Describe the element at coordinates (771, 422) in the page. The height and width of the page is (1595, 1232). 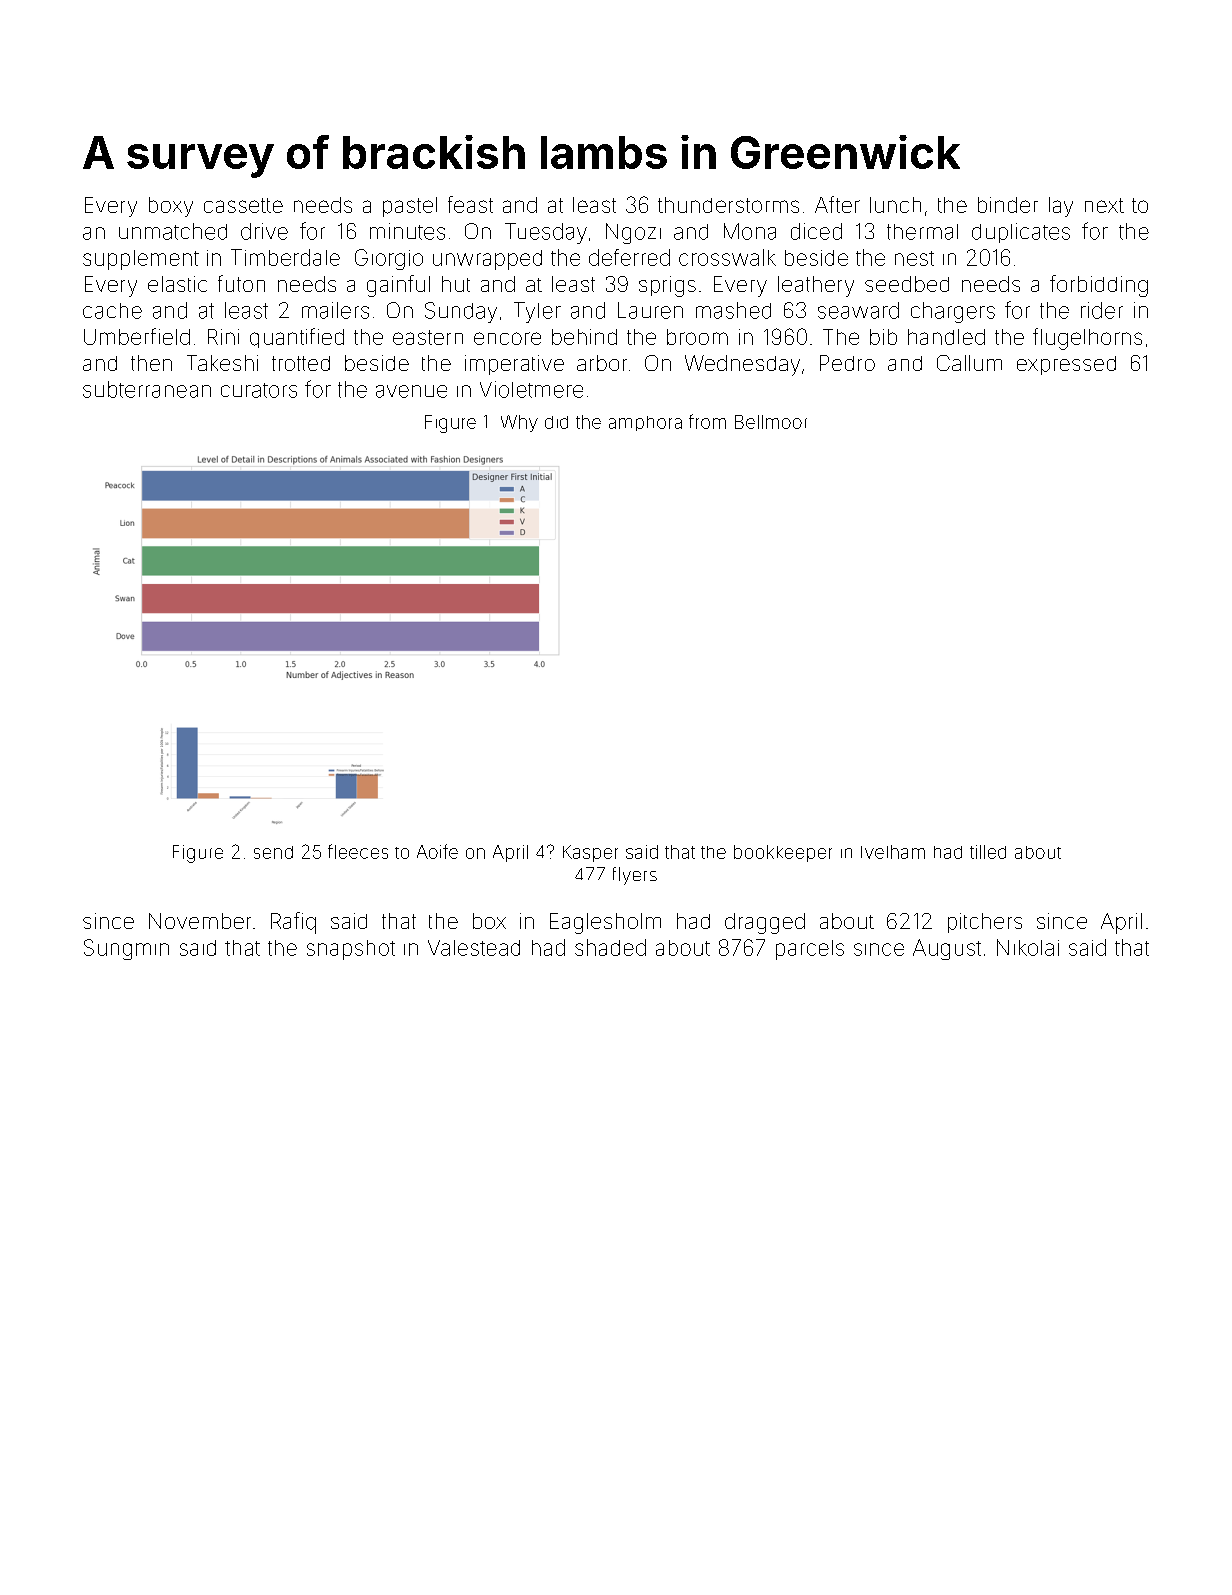
I see `Bellmoor` at that location.
